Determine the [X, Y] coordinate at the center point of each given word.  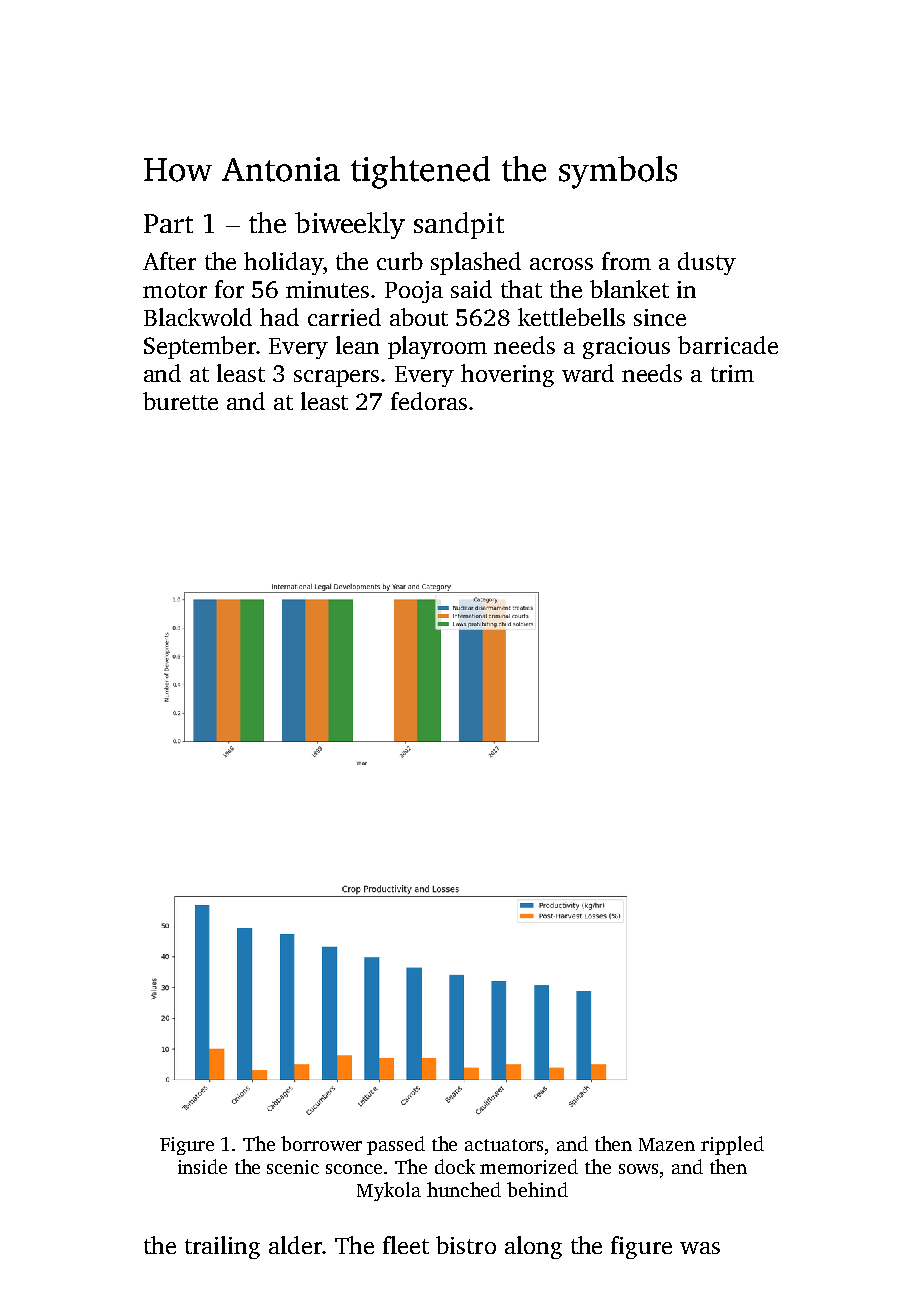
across [561, 264]
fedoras [429, 401]
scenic [293, 1167]
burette [180, 401]
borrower [321, 1143]
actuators [504, 1145]
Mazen [667, 1144]
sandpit [459, 225]
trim [732, 373]
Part [168, 223]
